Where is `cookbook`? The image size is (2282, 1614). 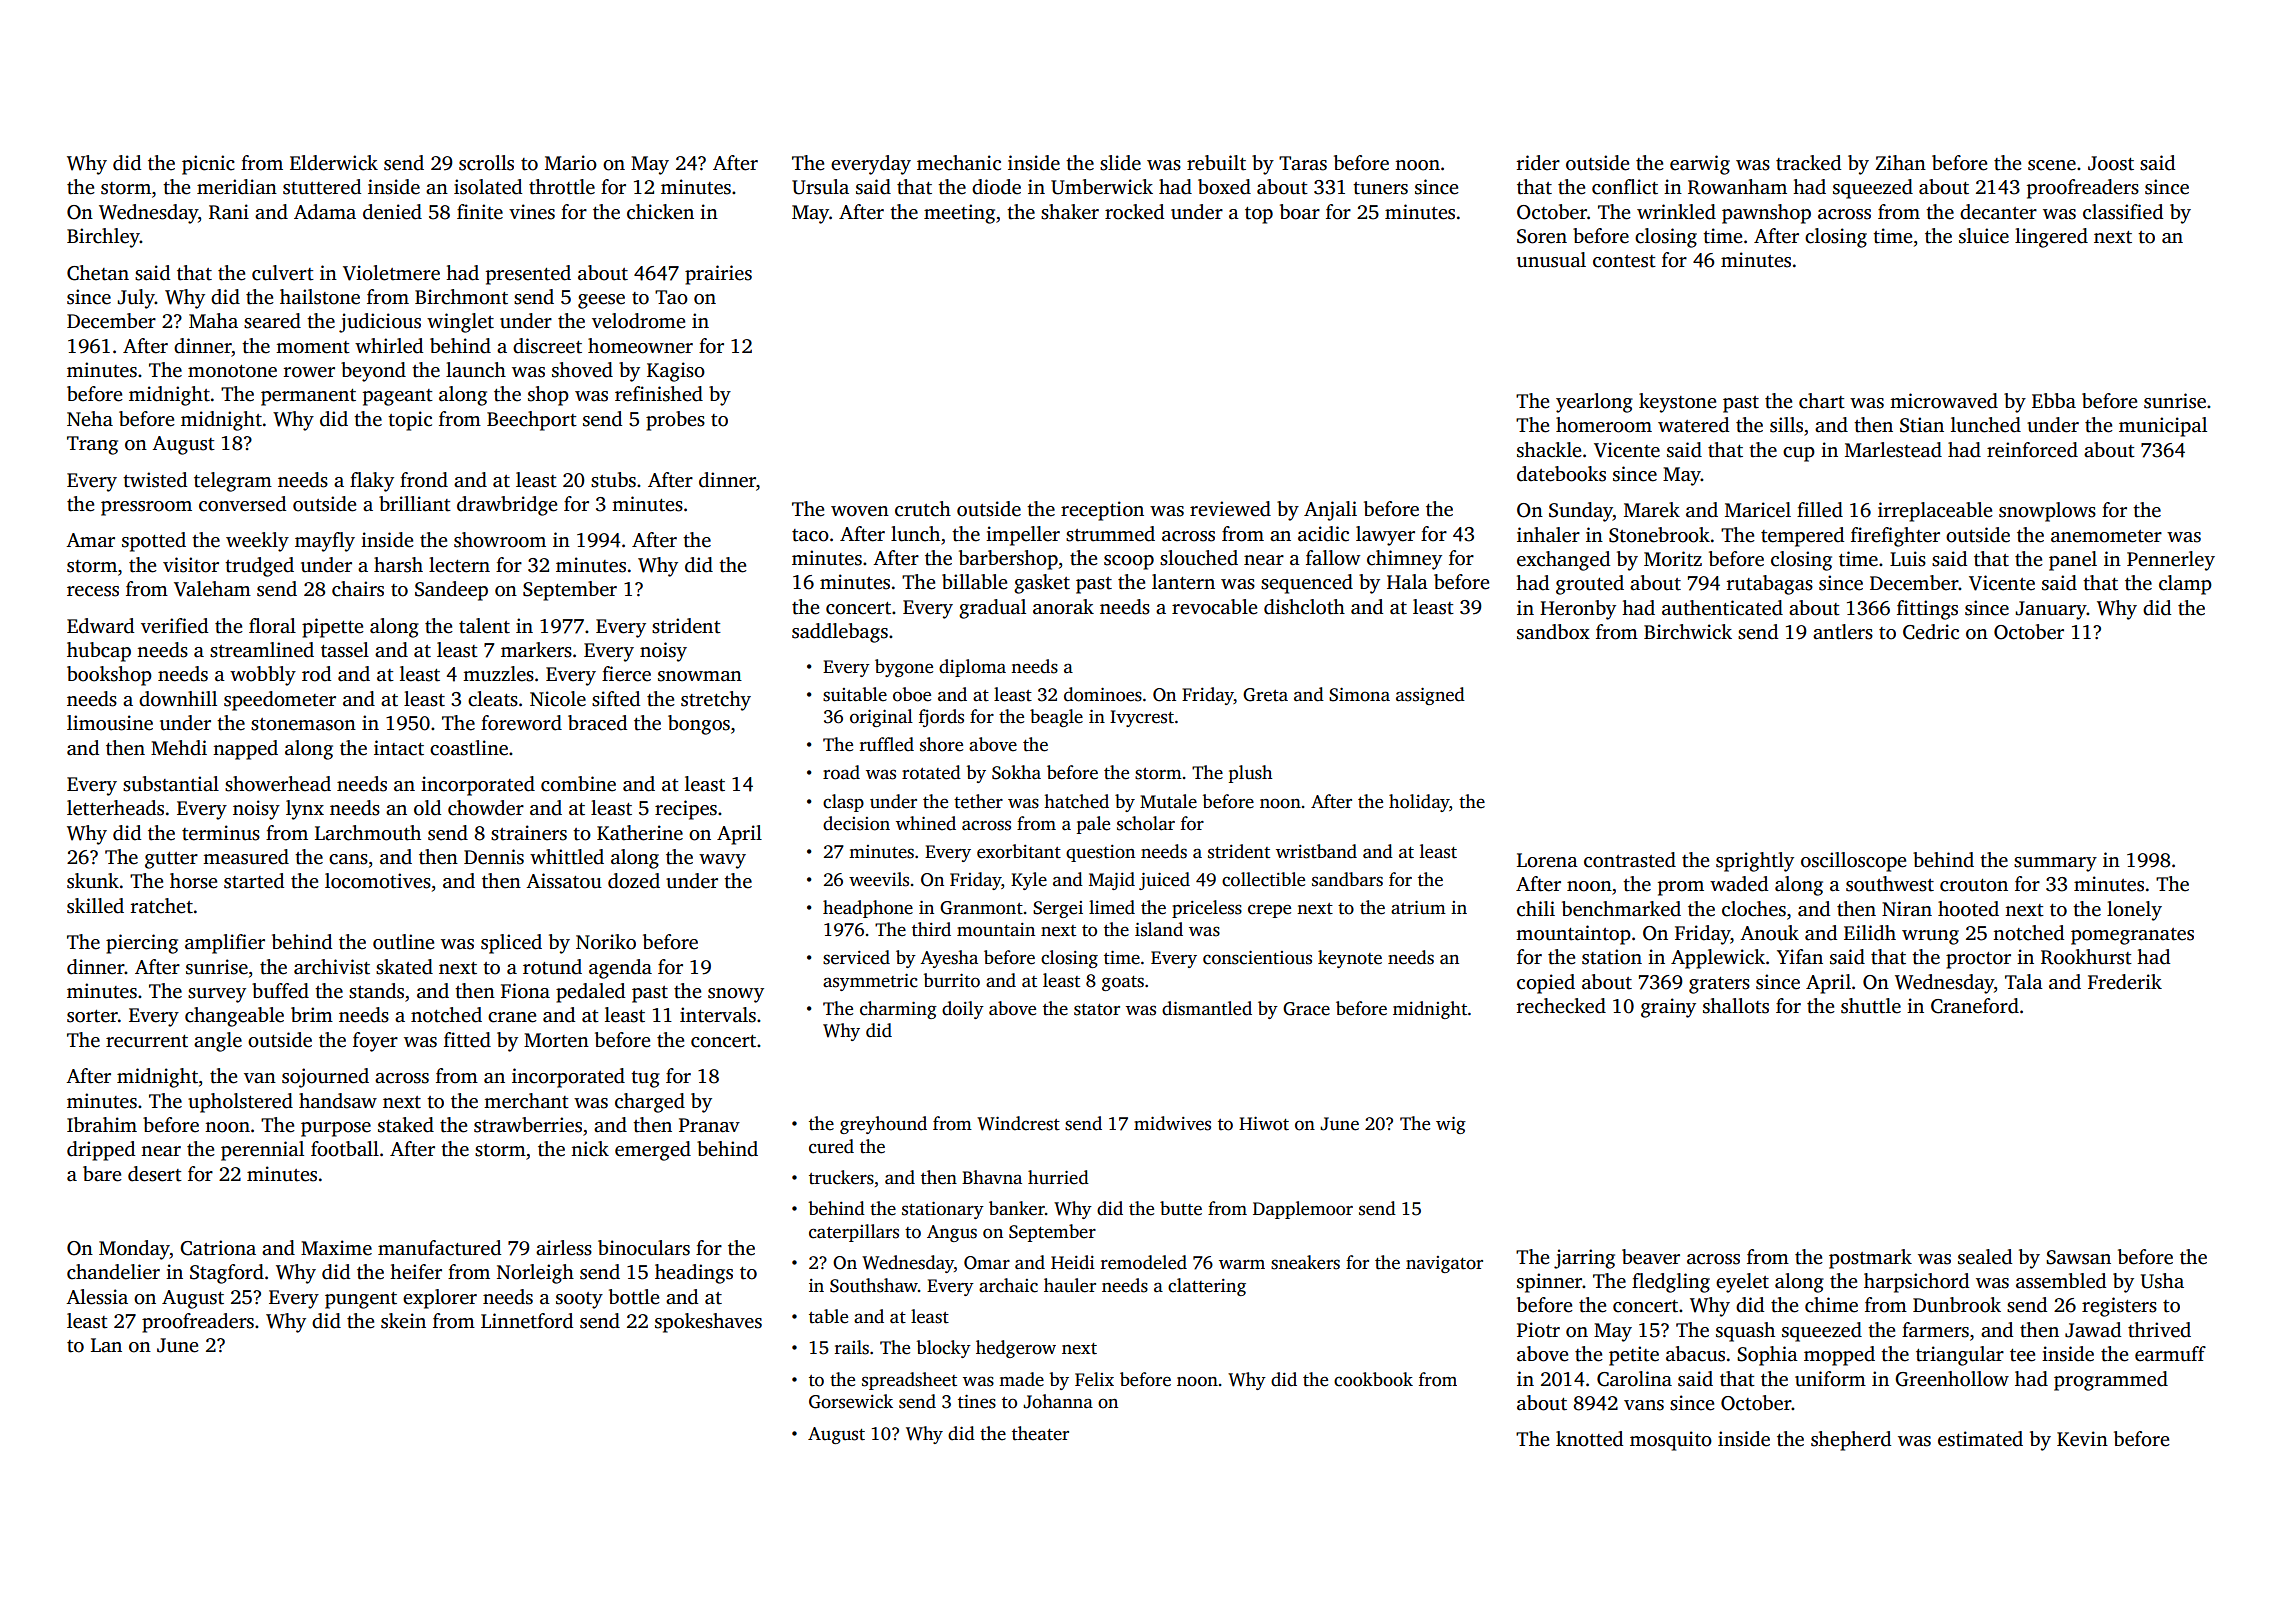 cookbook is located at coordinates (1373, 1379).
